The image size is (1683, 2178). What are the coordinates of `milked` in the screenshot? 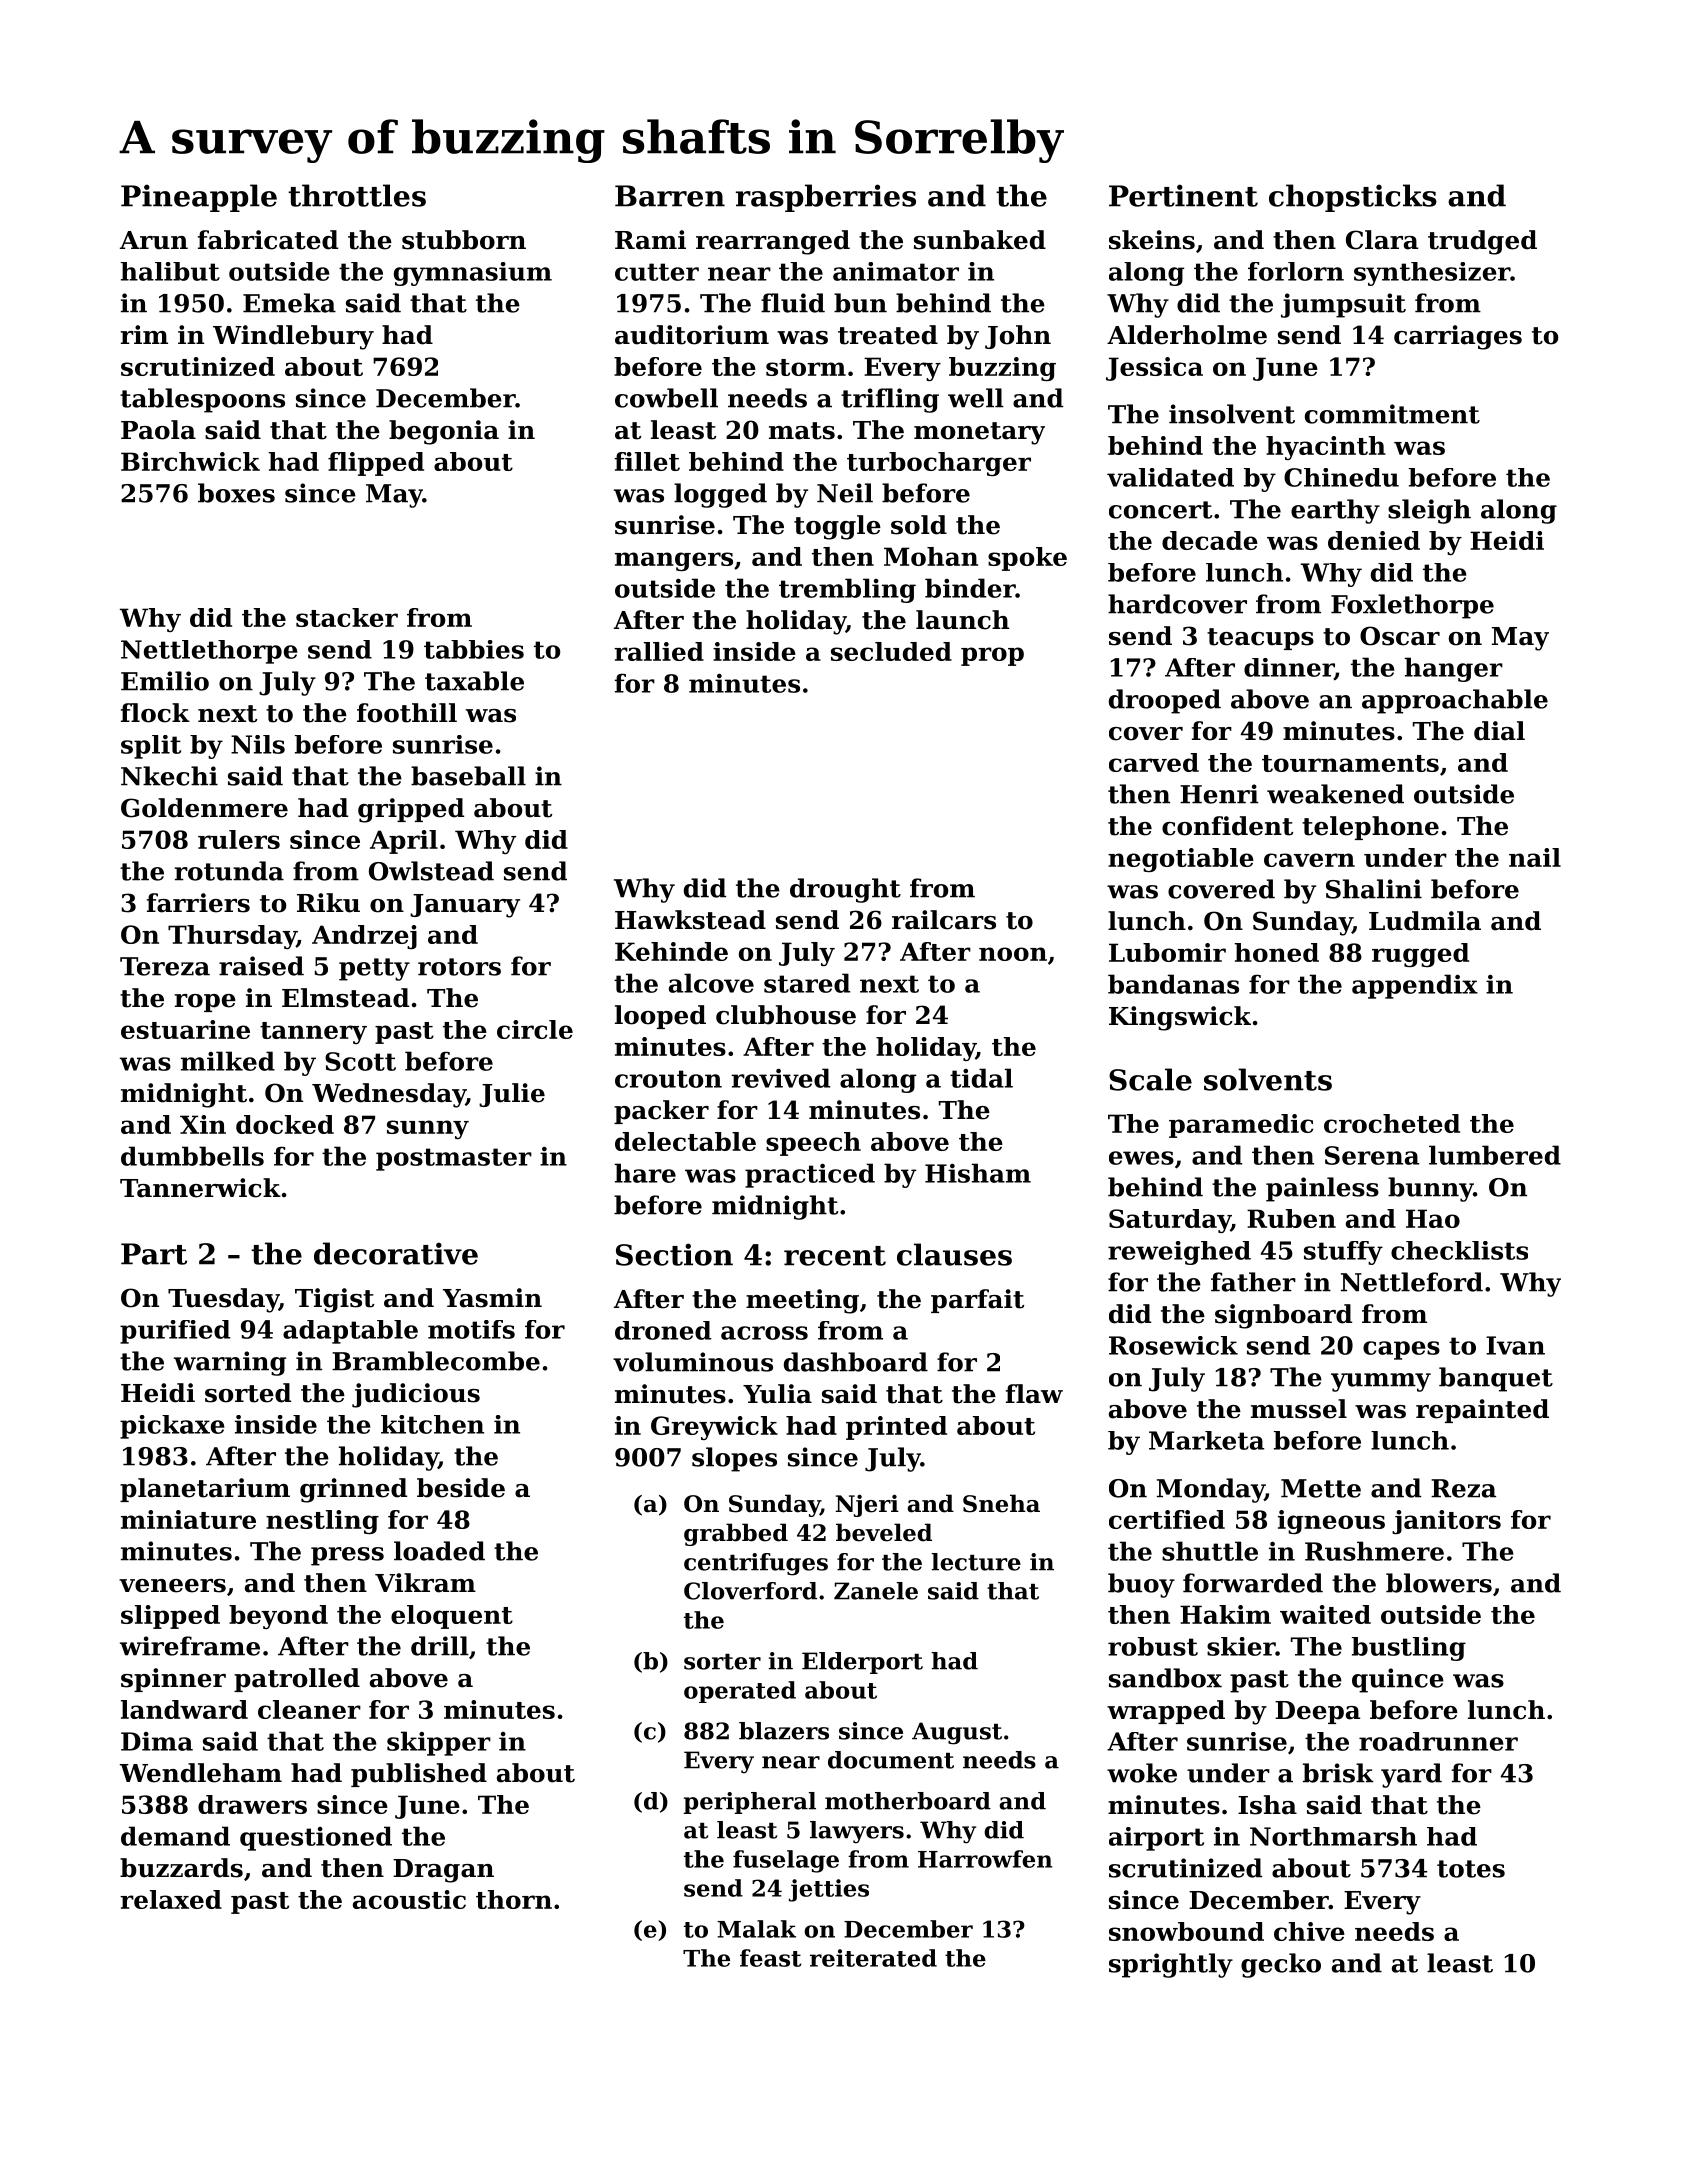 It's located at (228, 1061).
